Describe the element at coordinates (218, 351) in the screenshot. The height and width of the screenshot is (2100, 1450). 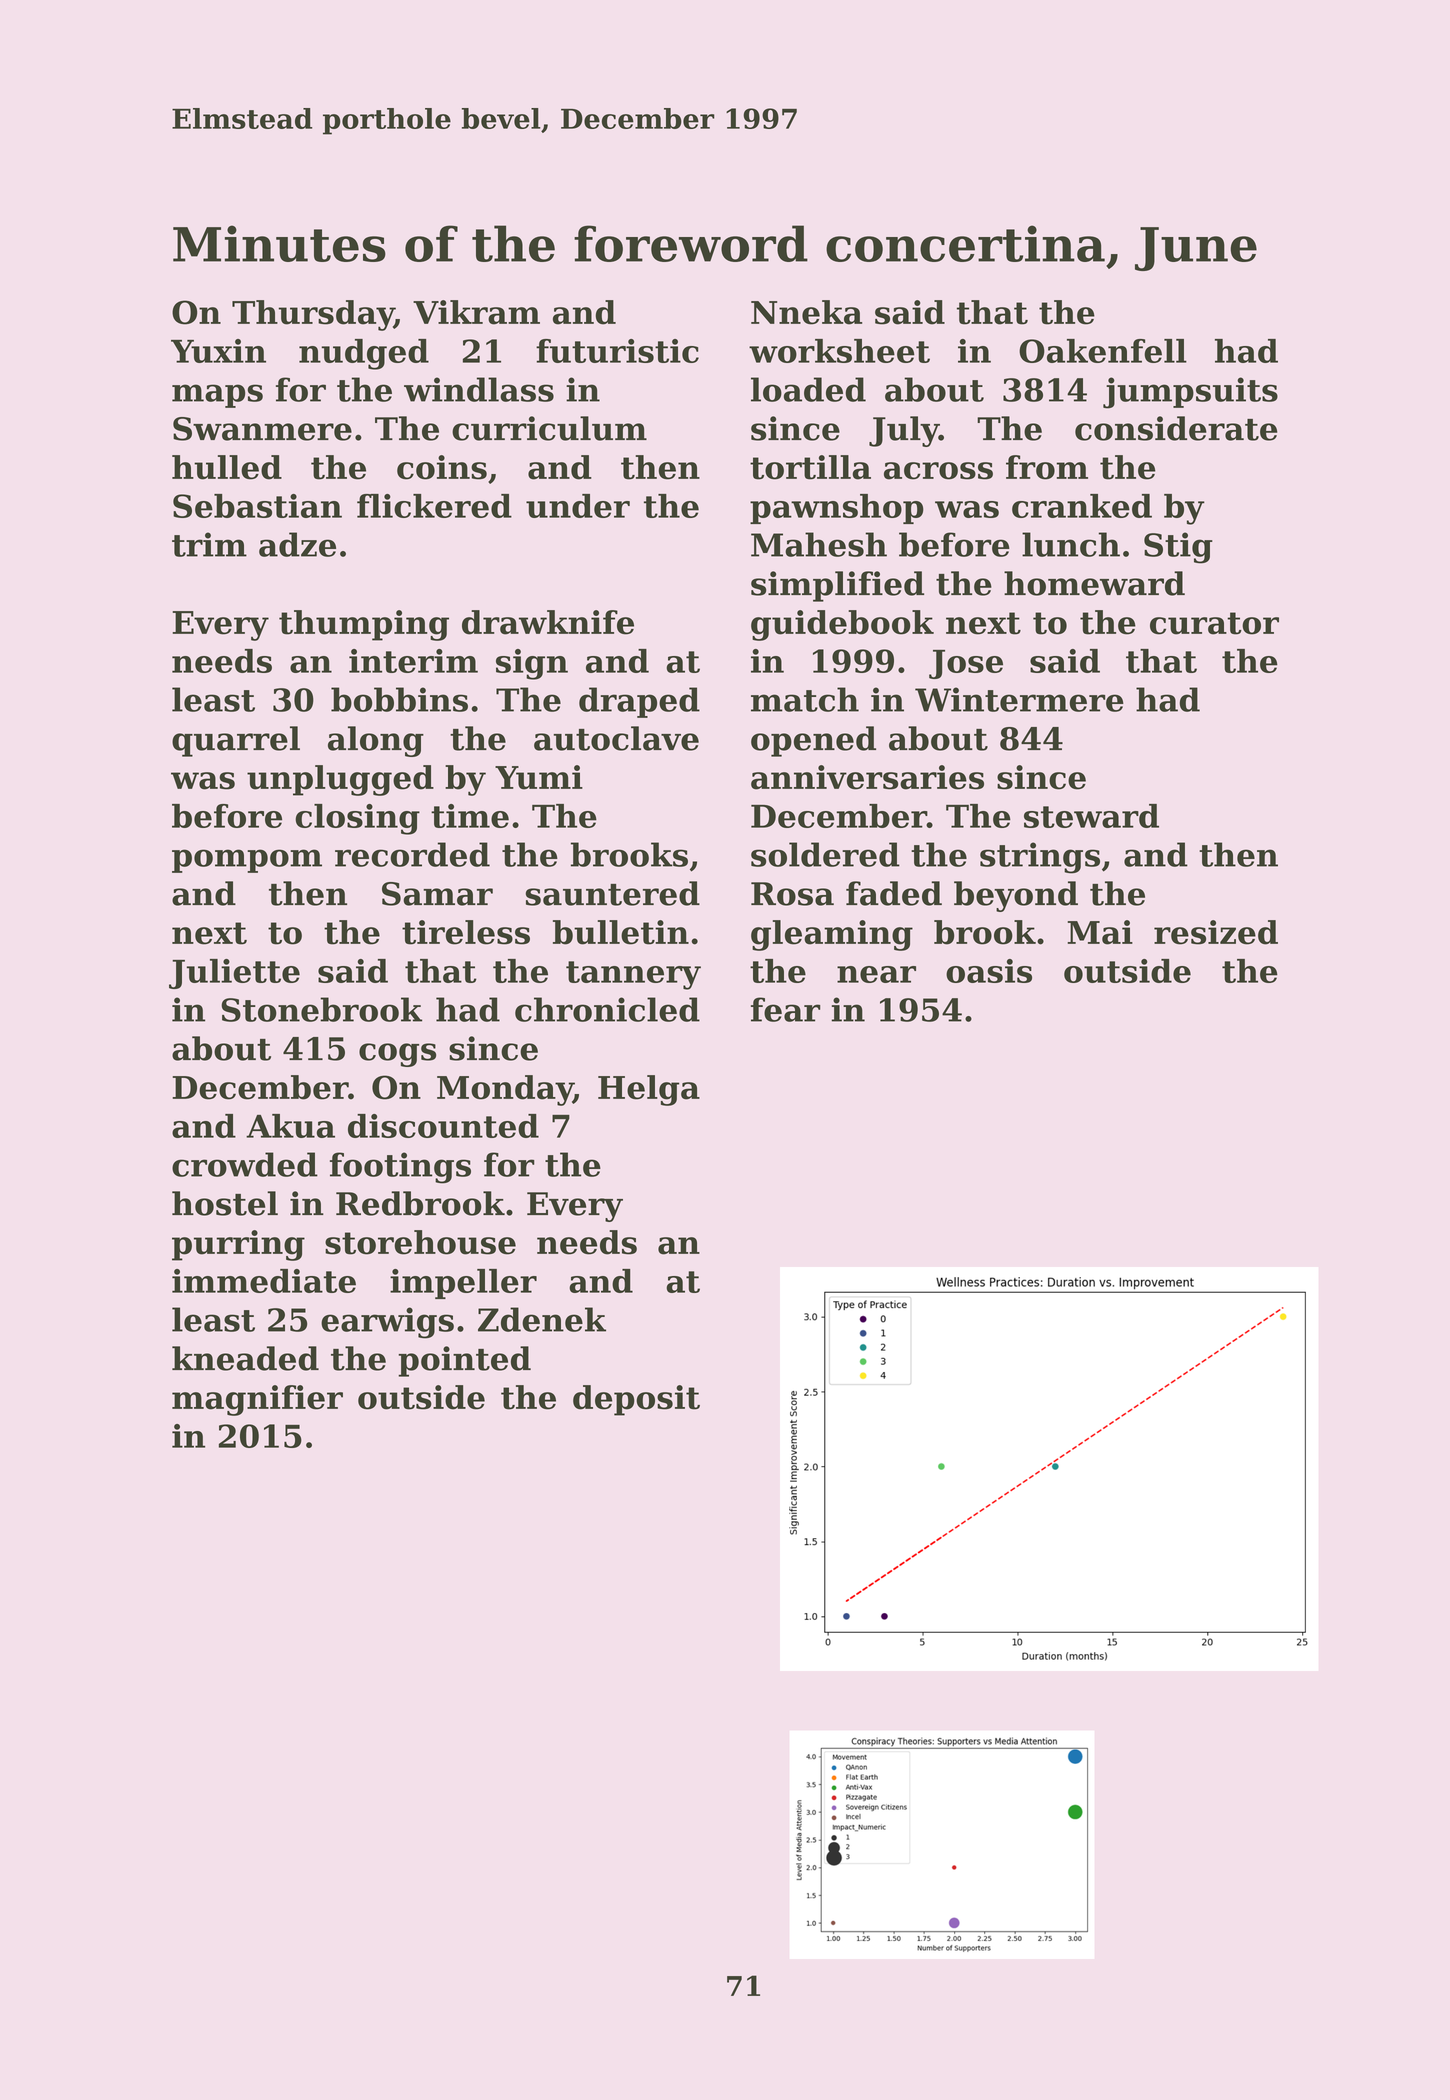
I see `Yuxin` at that location.
